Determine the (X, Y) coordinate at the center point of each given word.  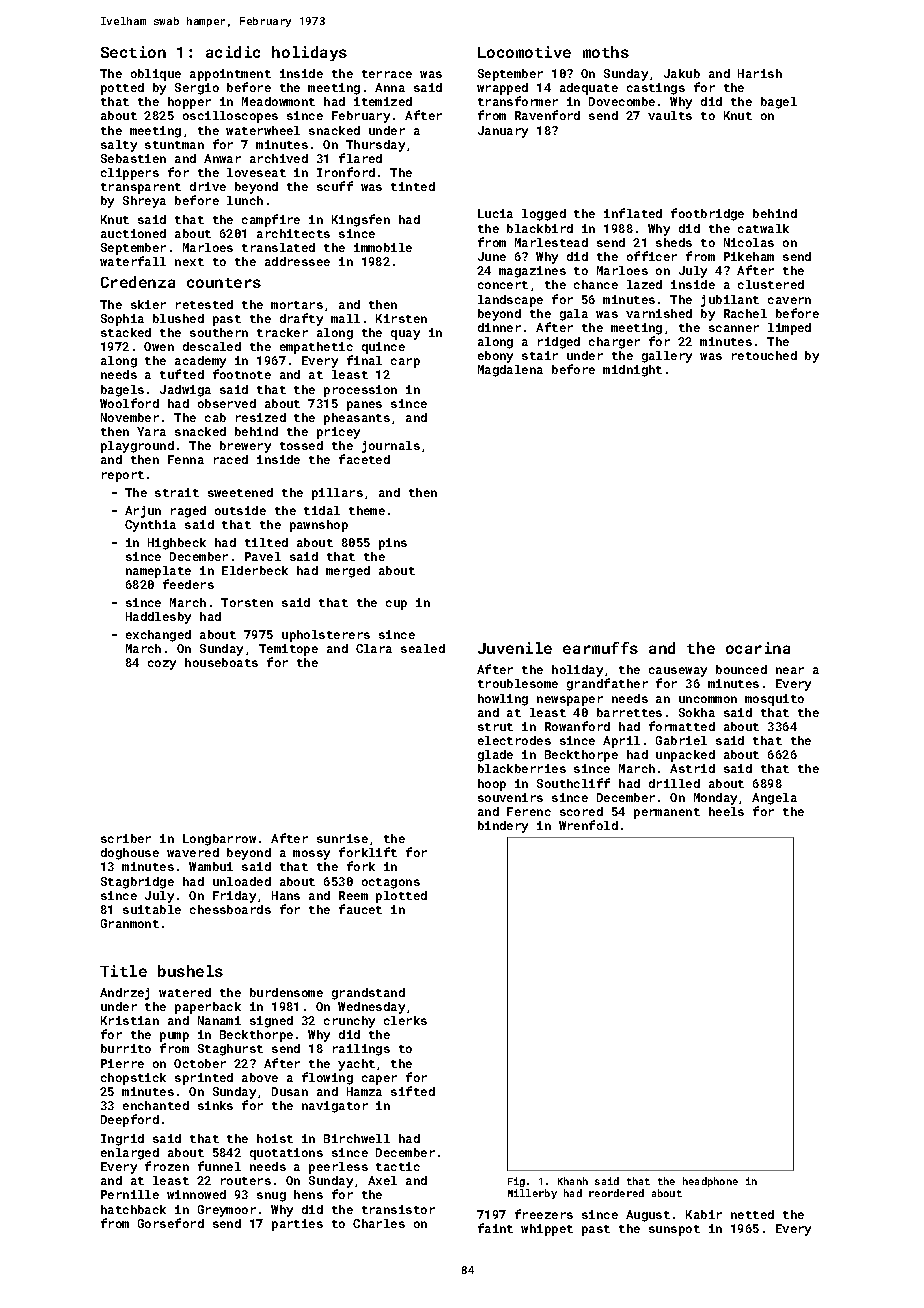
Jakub (682, 73)
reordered (616, 1193)
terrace (387, 74)
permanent (667, 813)
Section (133, 52)
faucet (360, 909)
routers (246, 1181)
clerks (405, 1020)
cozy (162, 665)
